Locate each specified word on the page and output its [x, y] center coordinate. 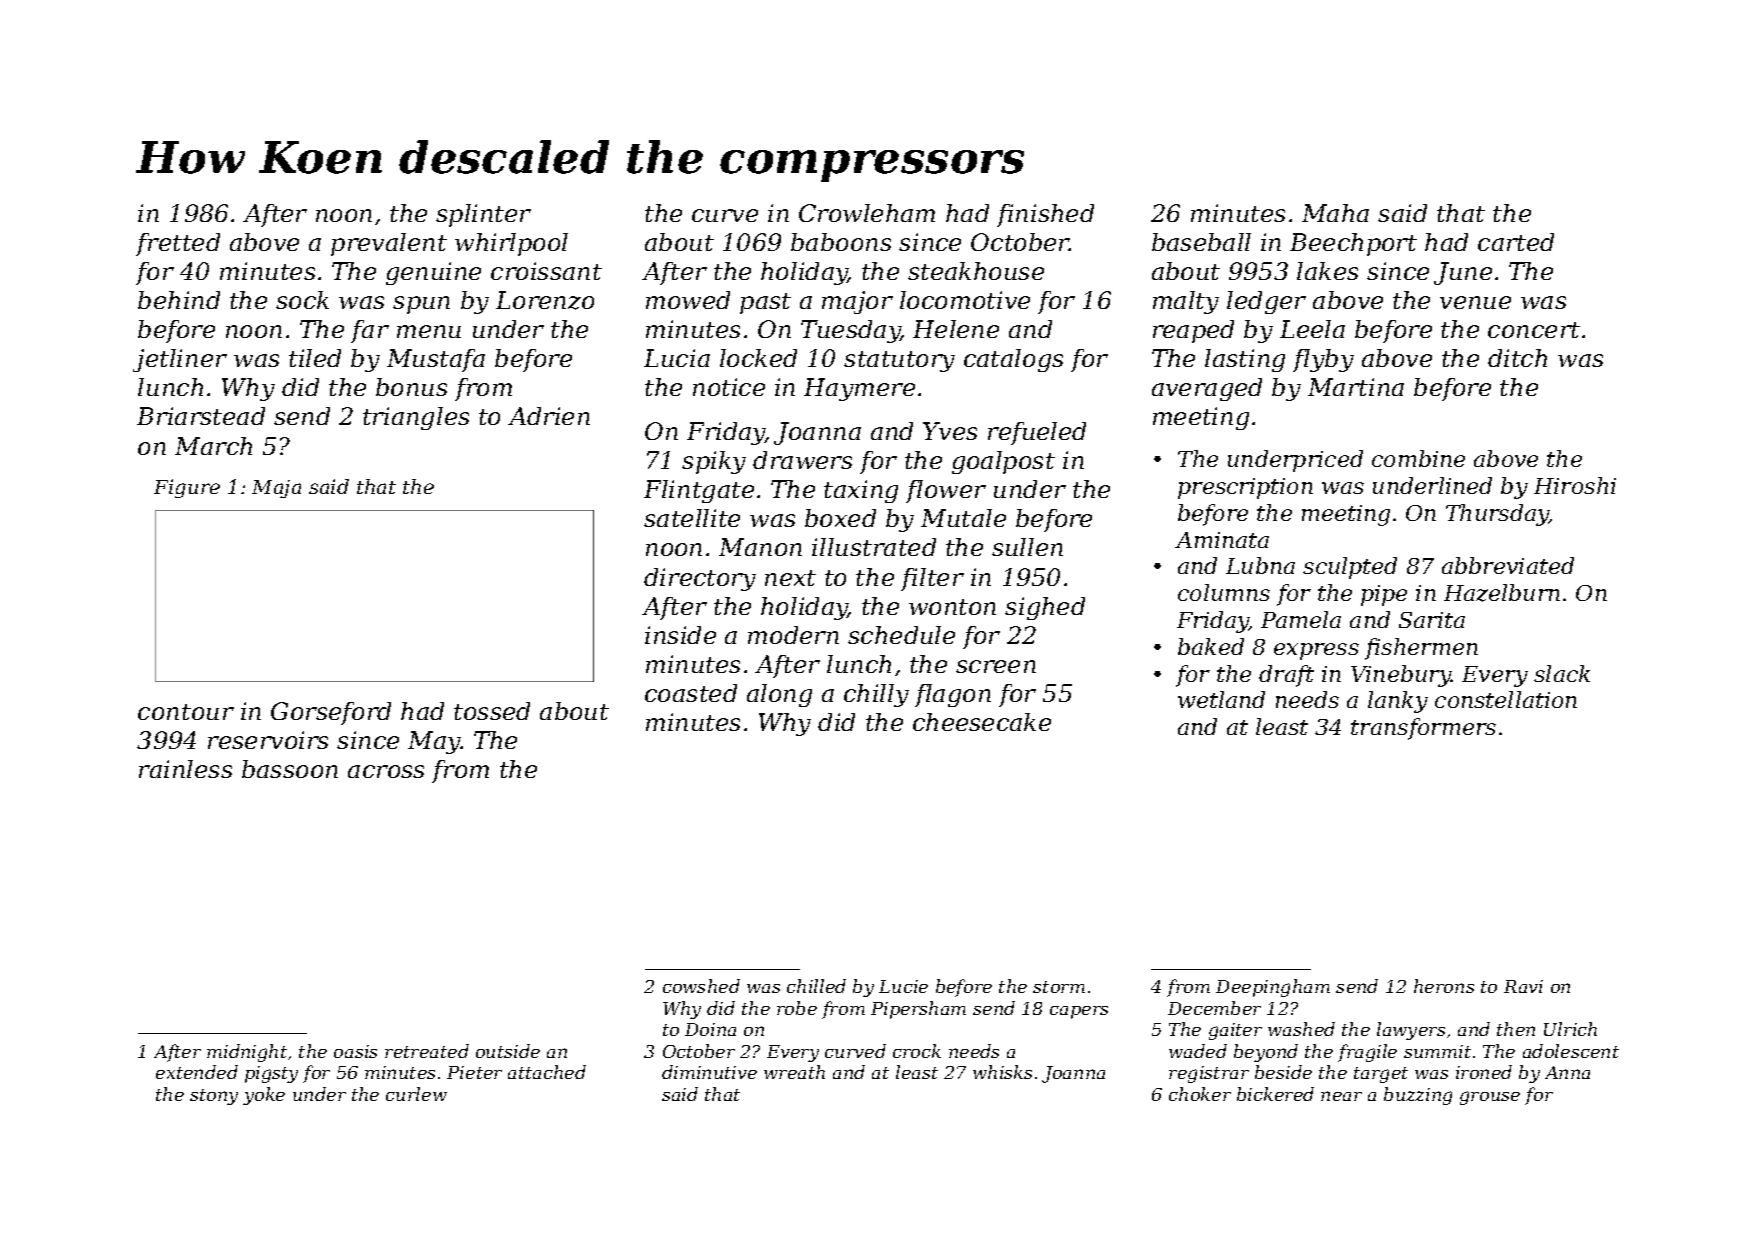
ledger [1266, 302]
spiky [714, 462]
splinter [483, 215]
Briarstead [201, 416]
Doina [710, 1029]
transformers [1423, 729]
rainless [185, 769]
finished [1045, 215]
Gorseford [331, 713]
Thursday [1497, 515]
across [386, 771]
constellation [1506, 699]
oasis [355, 1051]
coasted [691, 693]
